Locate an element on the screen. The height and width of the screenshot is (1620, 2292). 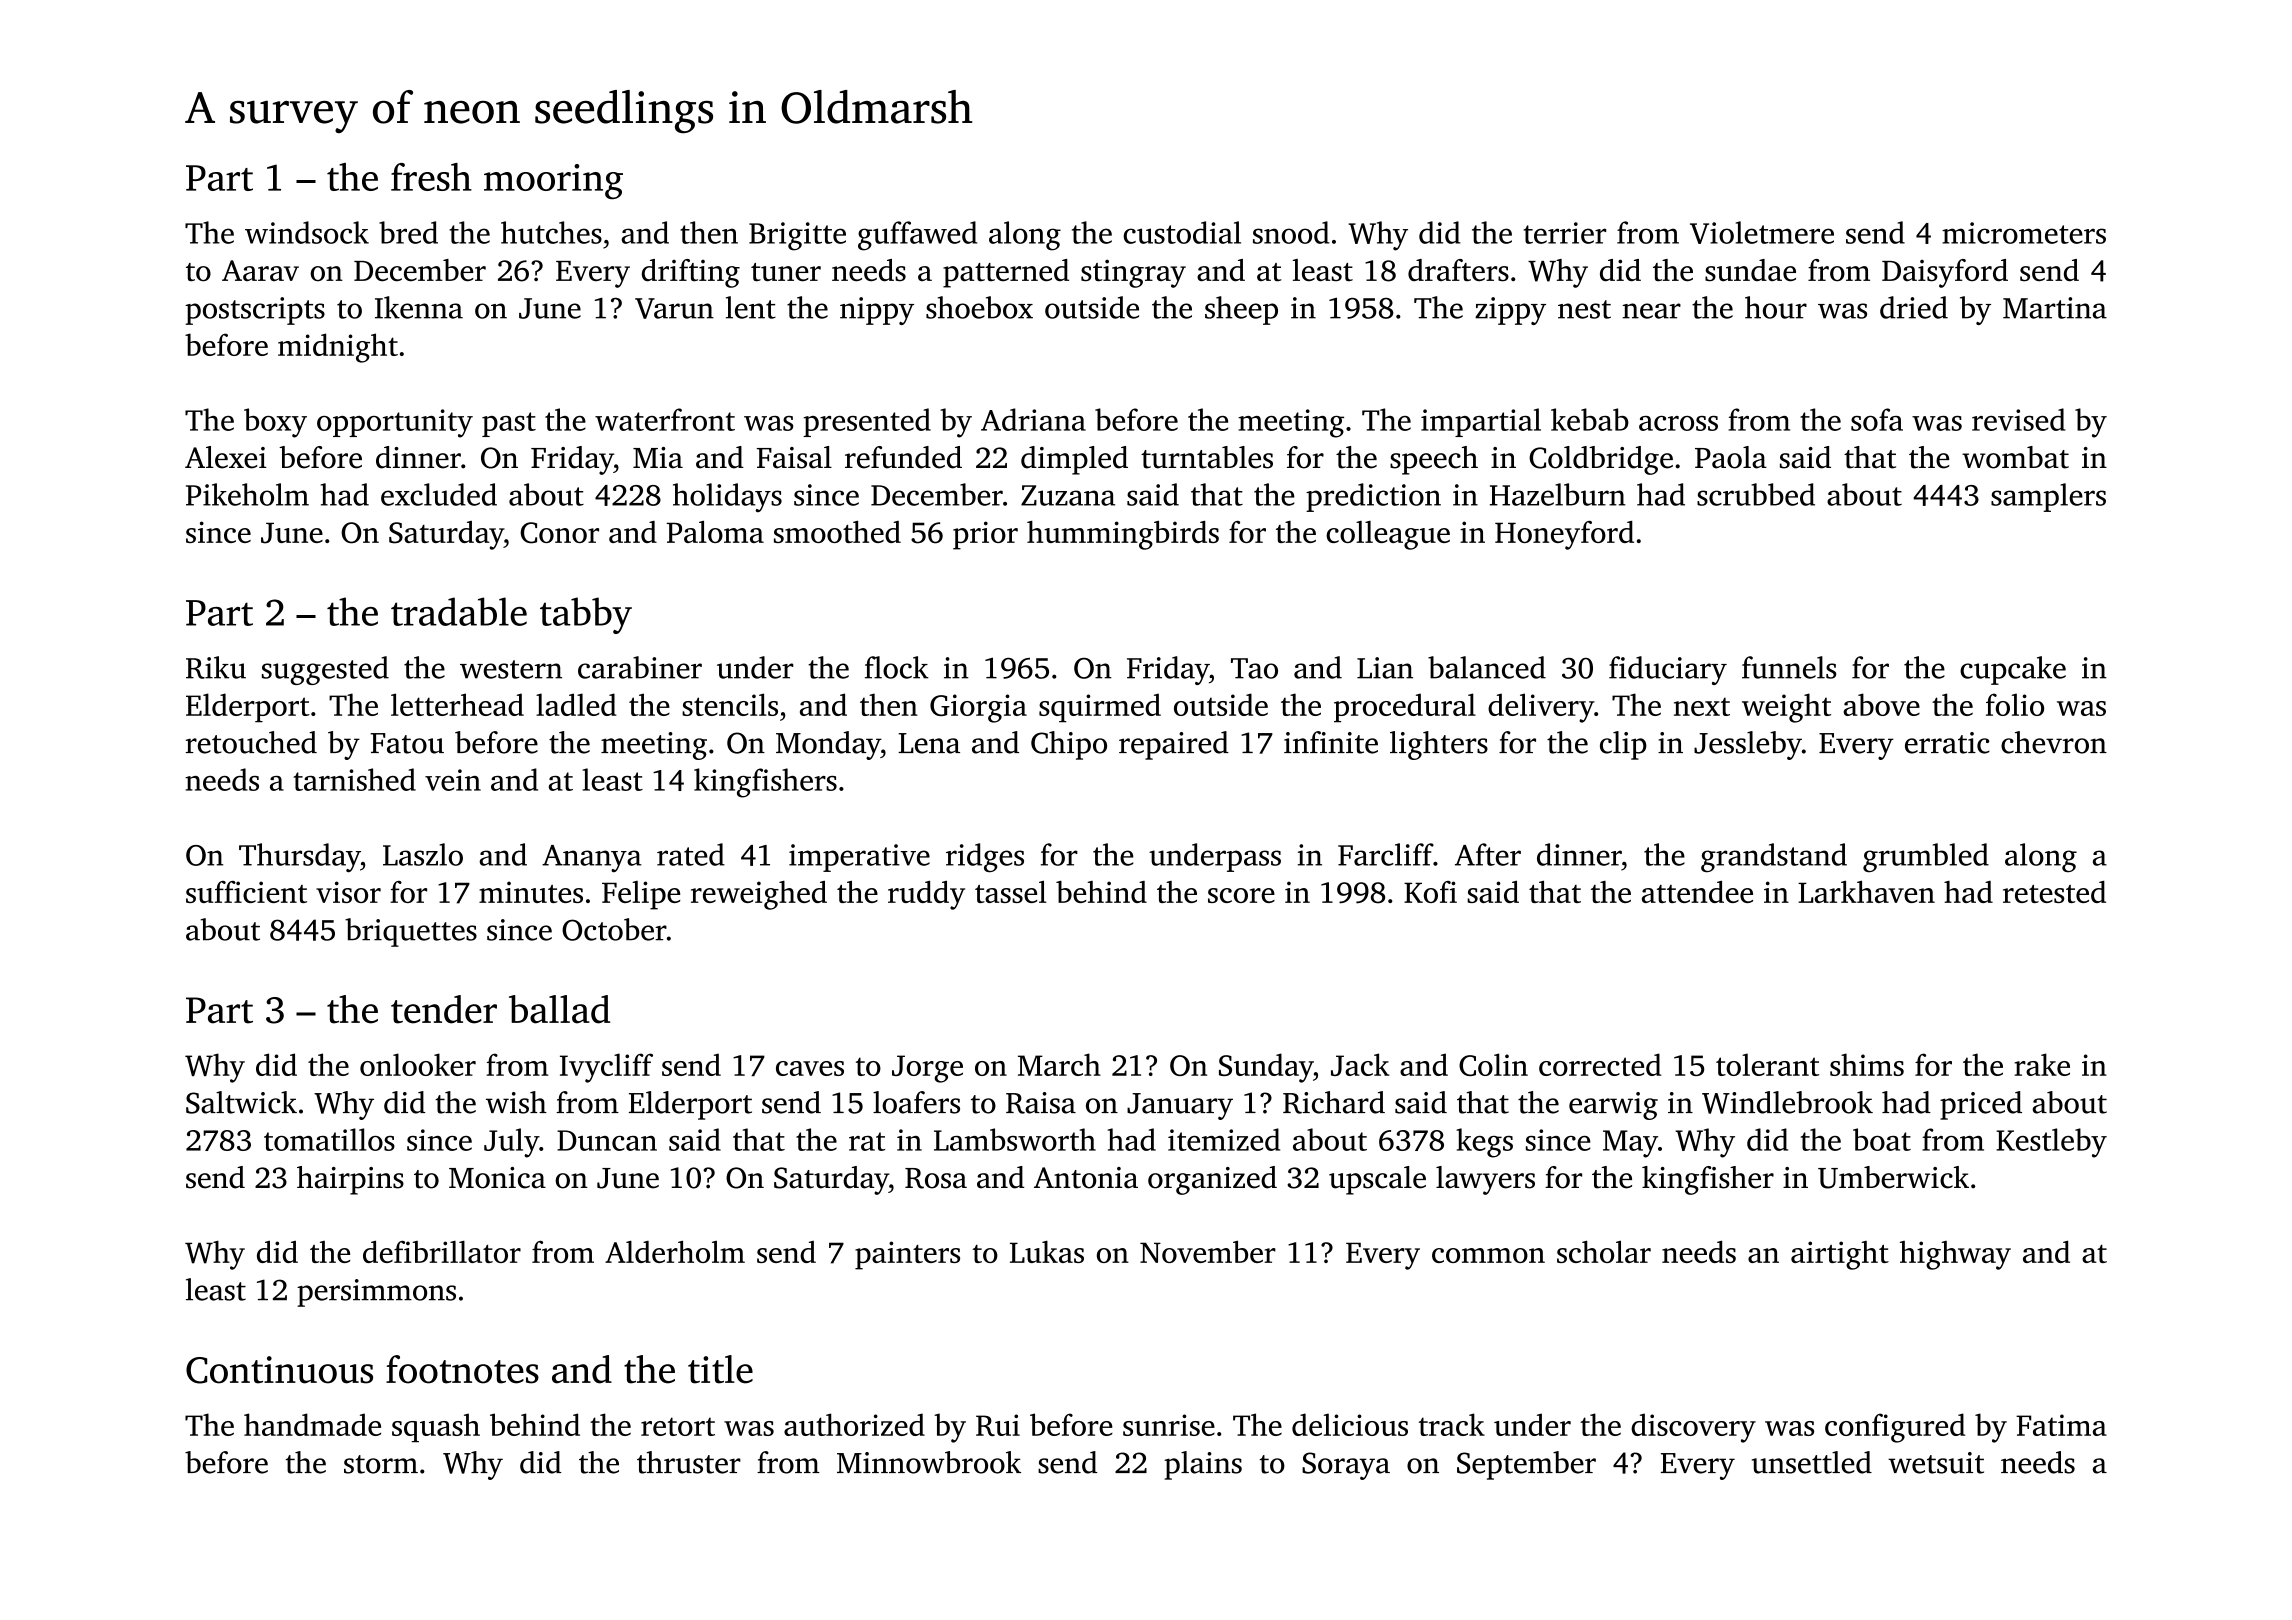
Thursday is located at coordinates (300, 857).
